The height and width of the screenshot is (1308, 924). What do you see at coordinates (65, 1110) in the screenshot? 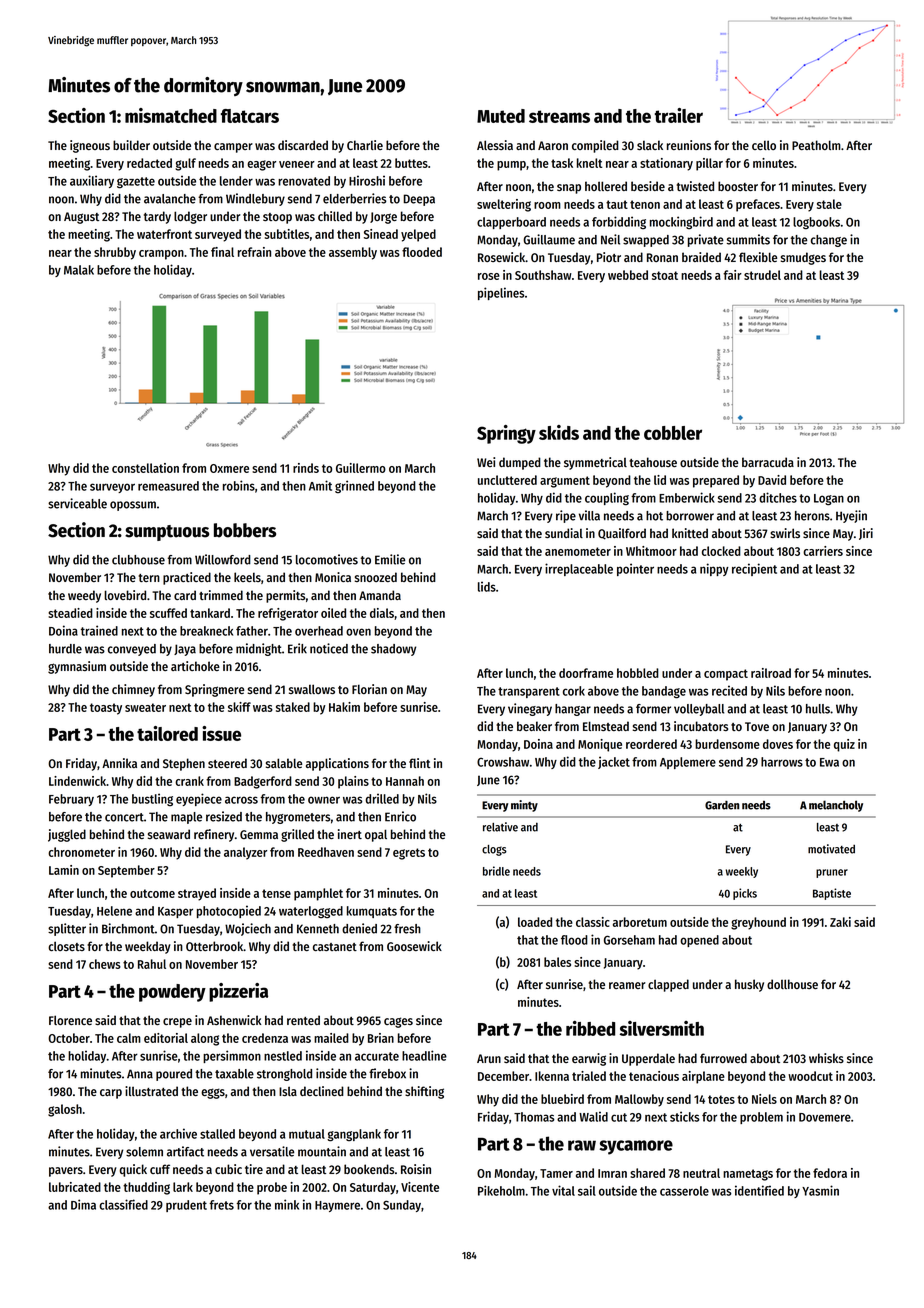
I see `galosh` at bounding box center [65, 1110].
